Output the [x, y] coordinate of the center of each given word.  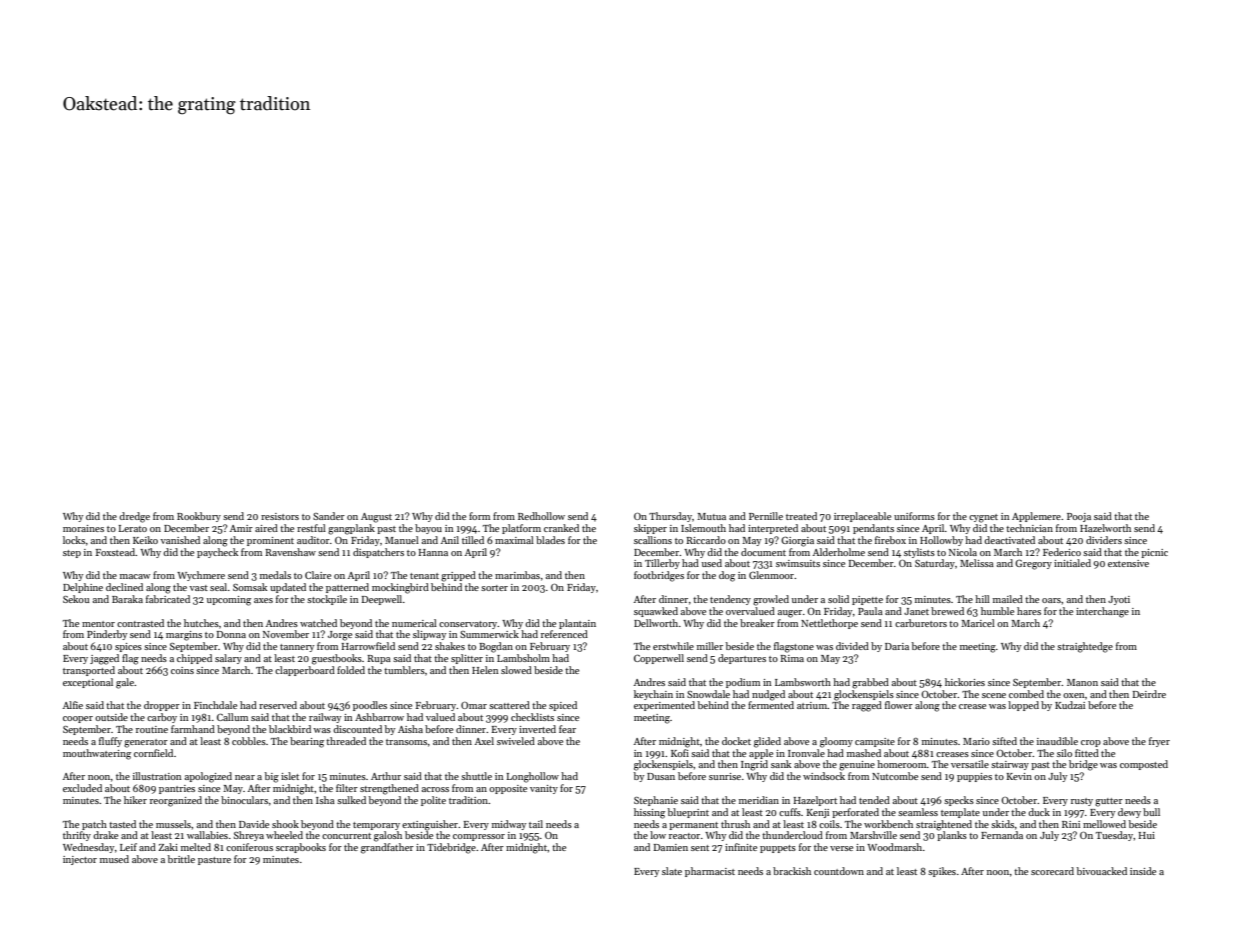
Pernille [766, 516]
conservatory [468, 625]
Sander [329, 516]
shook [285, 824]
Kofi [680, 753]
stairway [1010, 765]
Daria [897, 646]
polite [433, 801]
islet [290, 776]
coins [182, 670]
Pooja [1079, 517]
